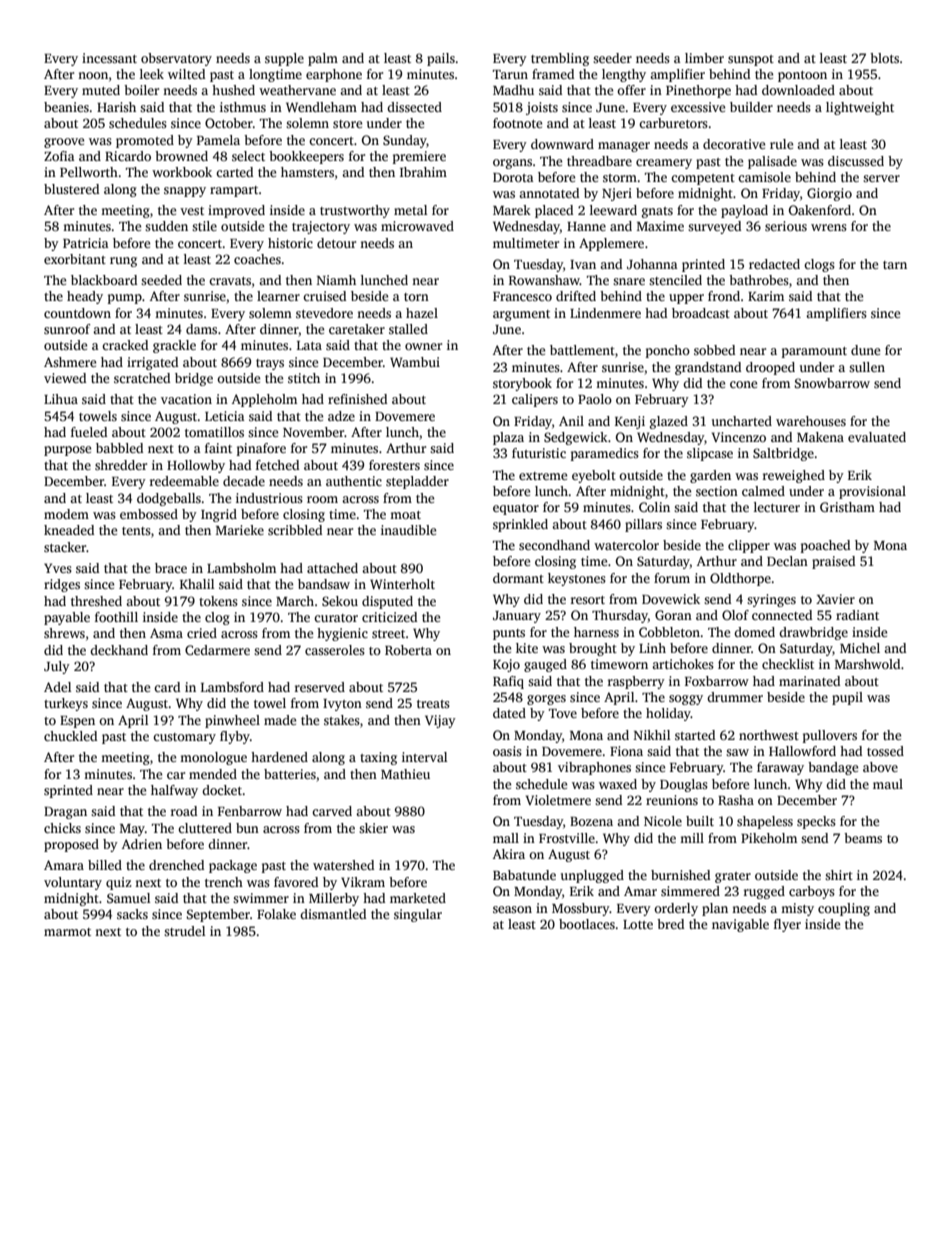 This document has height=1233, width=952. I want to click on trembling, so click(560, 59).
